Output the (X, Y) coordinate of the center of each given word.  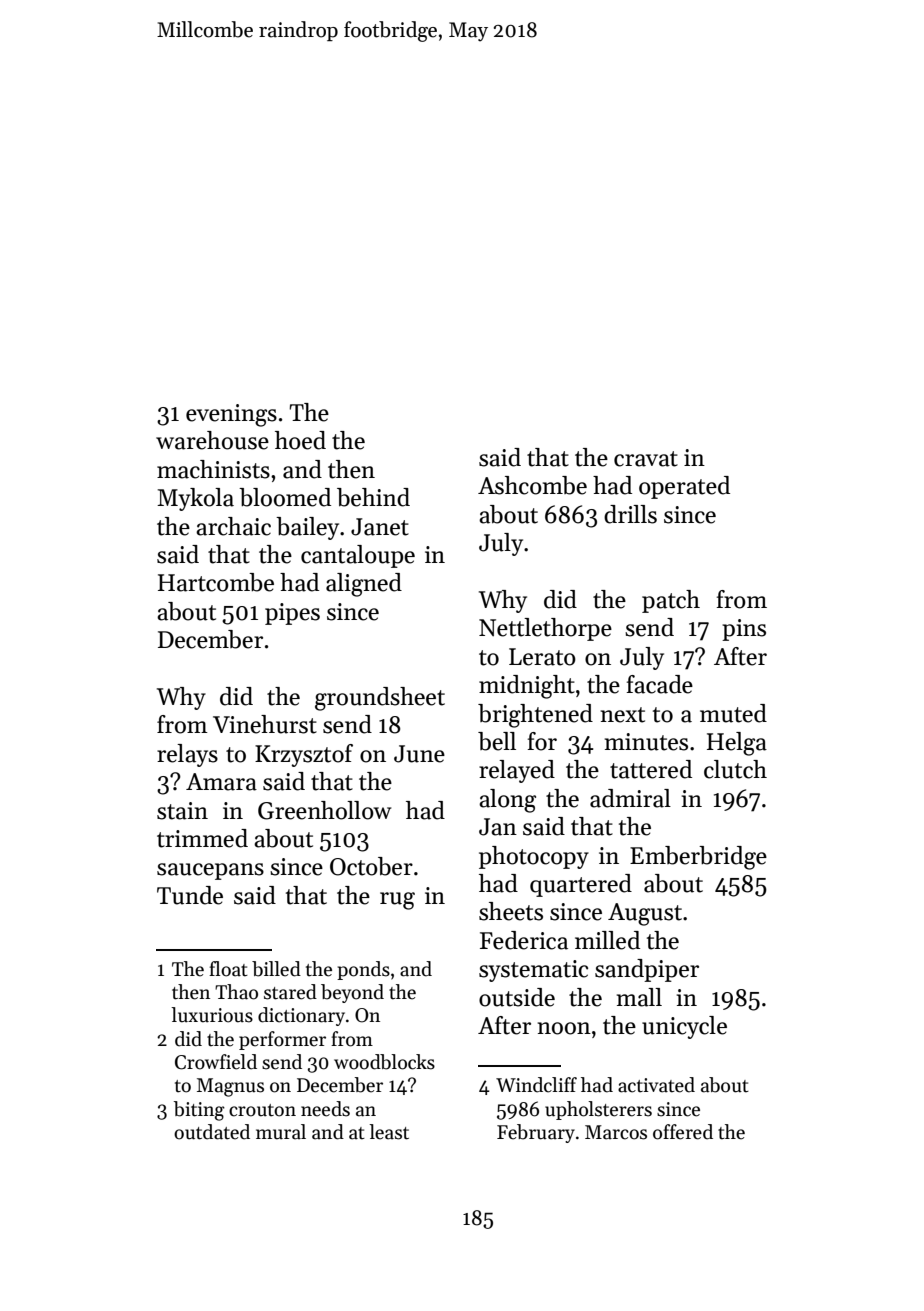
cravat (646, 459)
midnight (527, 687)
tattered (651, 769)
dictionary (301, 1016)
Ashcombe (532, 485)
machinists (213, 469)
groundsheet (380, 699)
